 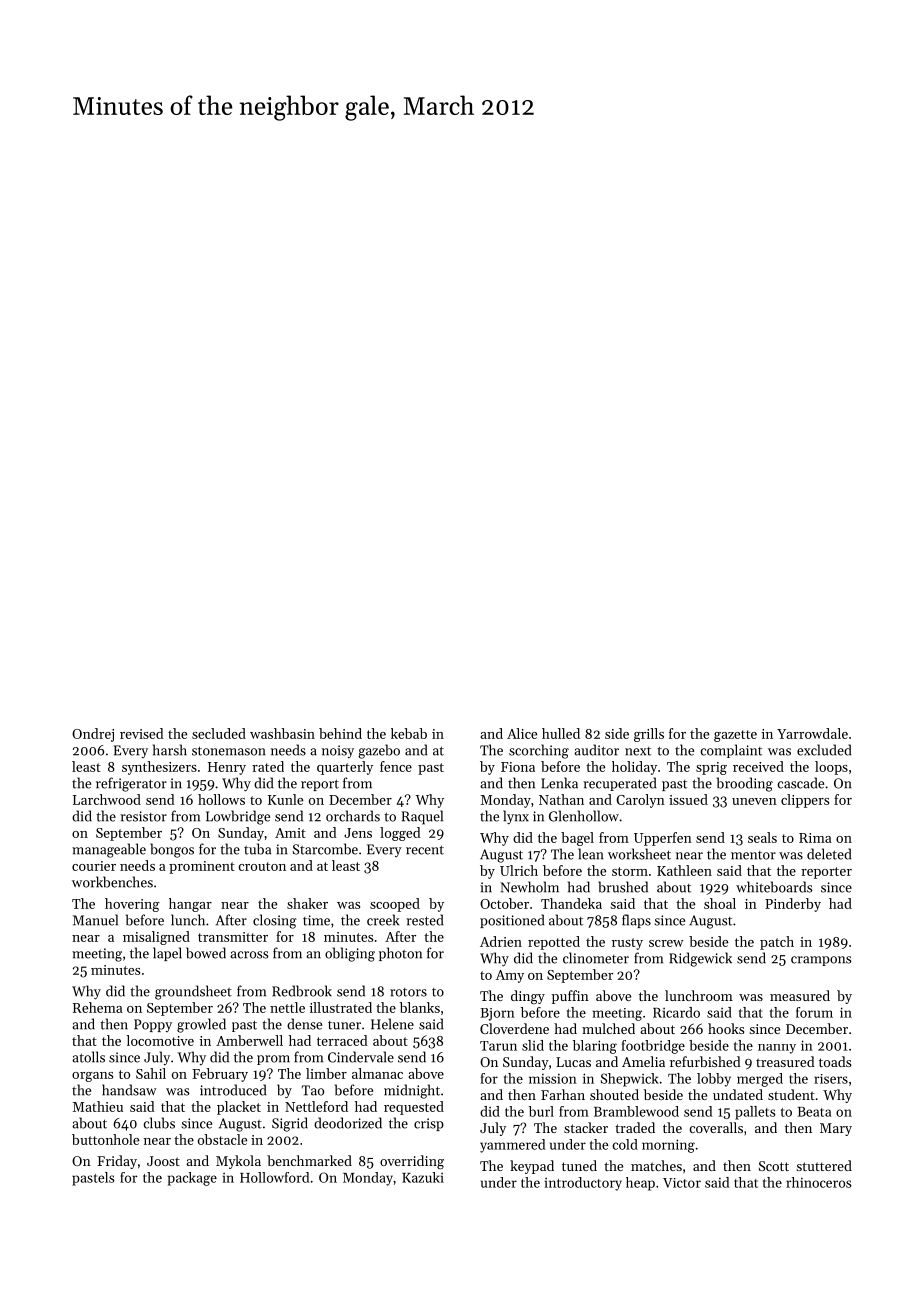 What do you see at coordinates (93, 735) in the screenshot?
I see `Ondrej` at bounding box center [93, 735].
